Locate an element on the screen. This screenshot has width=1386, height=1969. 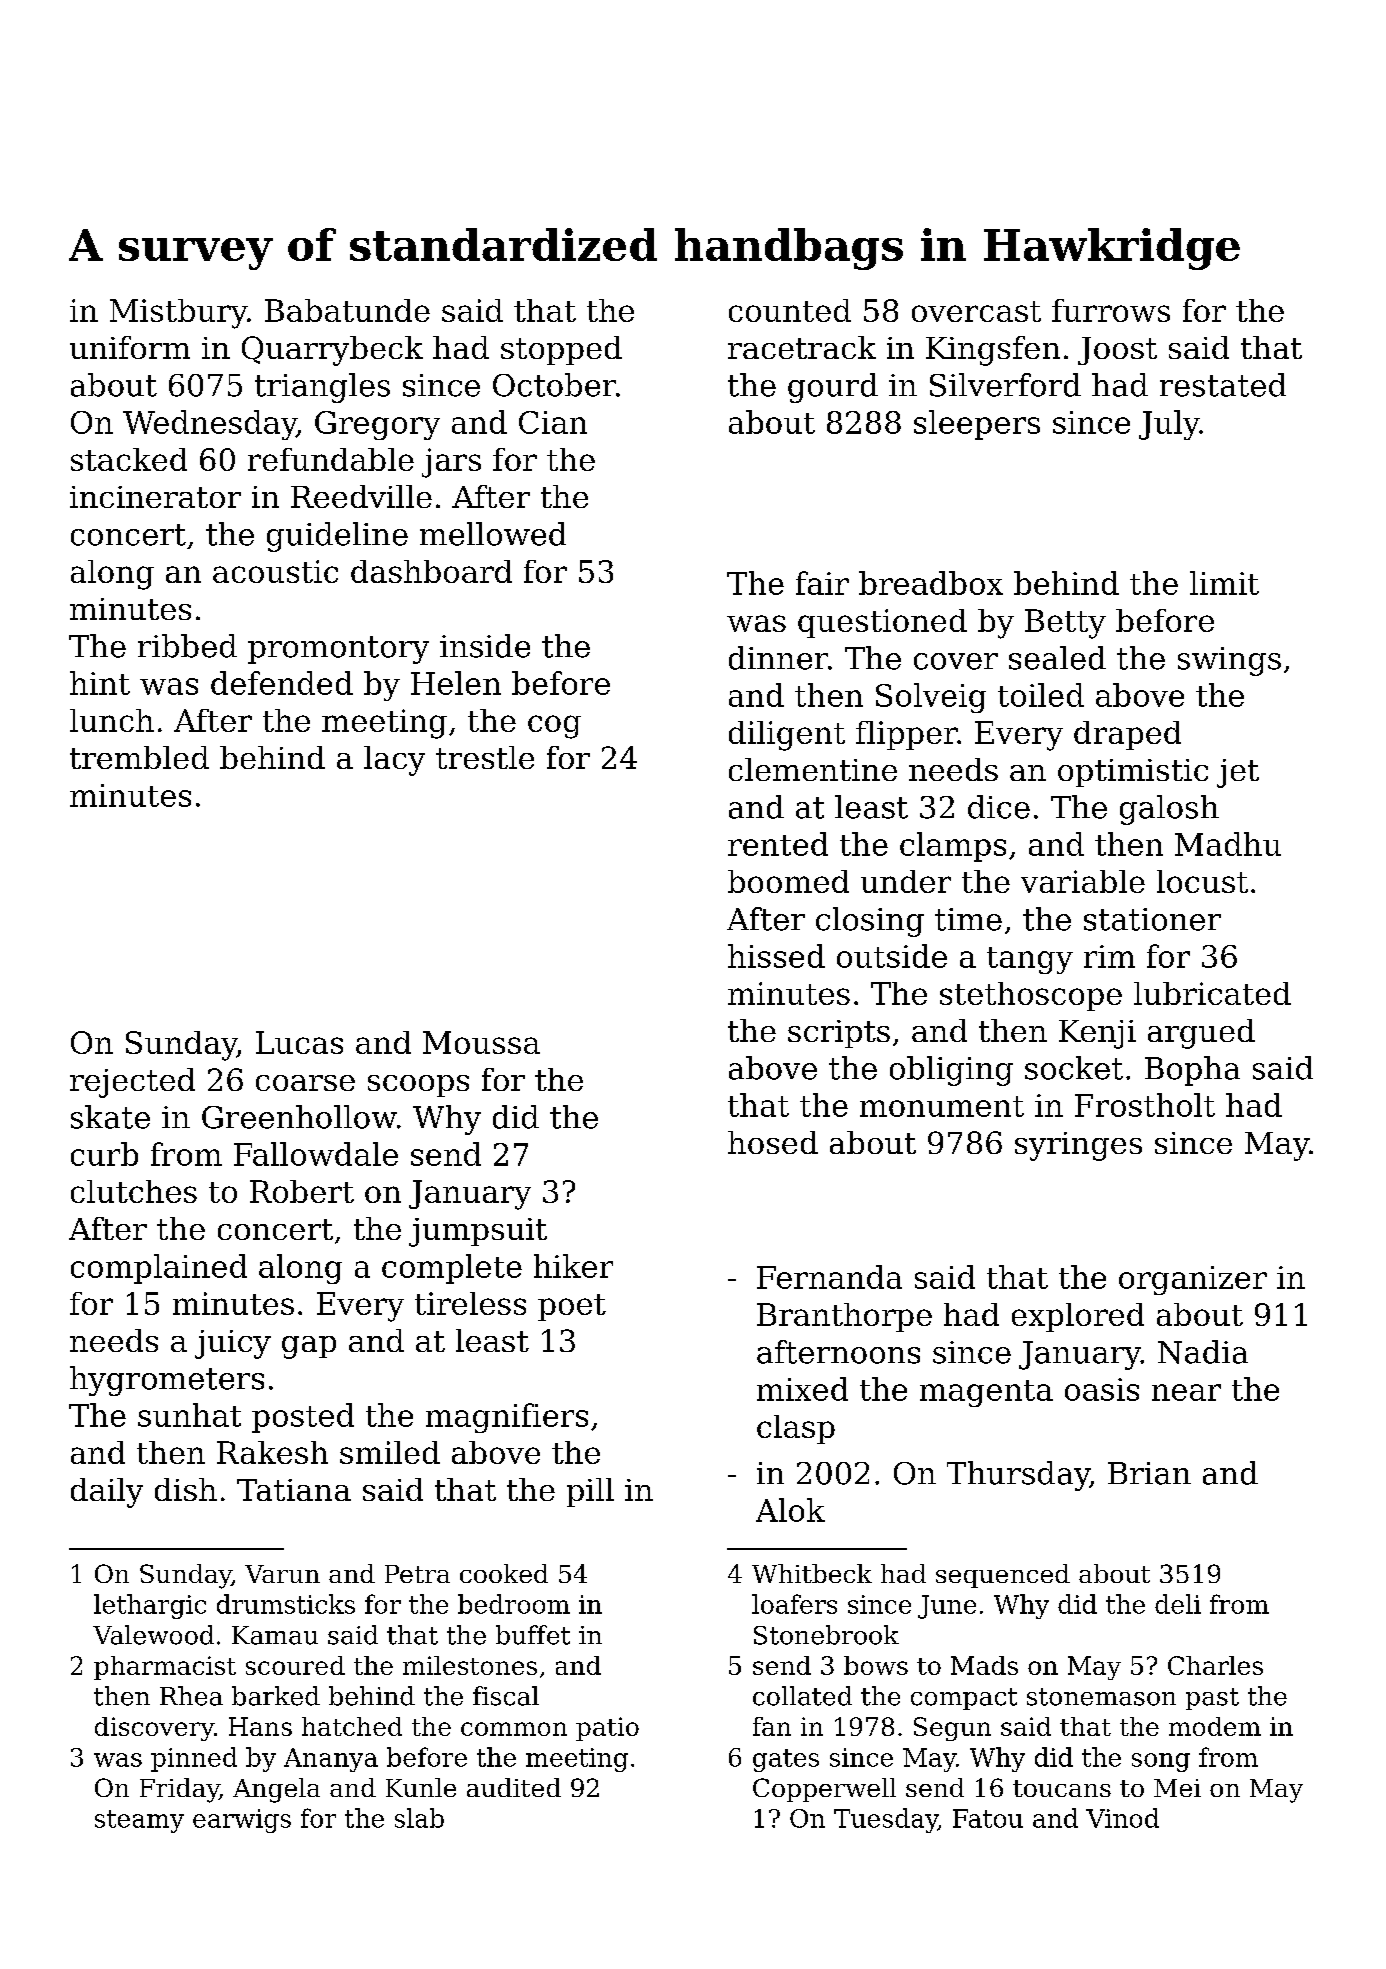
scripts is located at coordinates (839, 1034).
